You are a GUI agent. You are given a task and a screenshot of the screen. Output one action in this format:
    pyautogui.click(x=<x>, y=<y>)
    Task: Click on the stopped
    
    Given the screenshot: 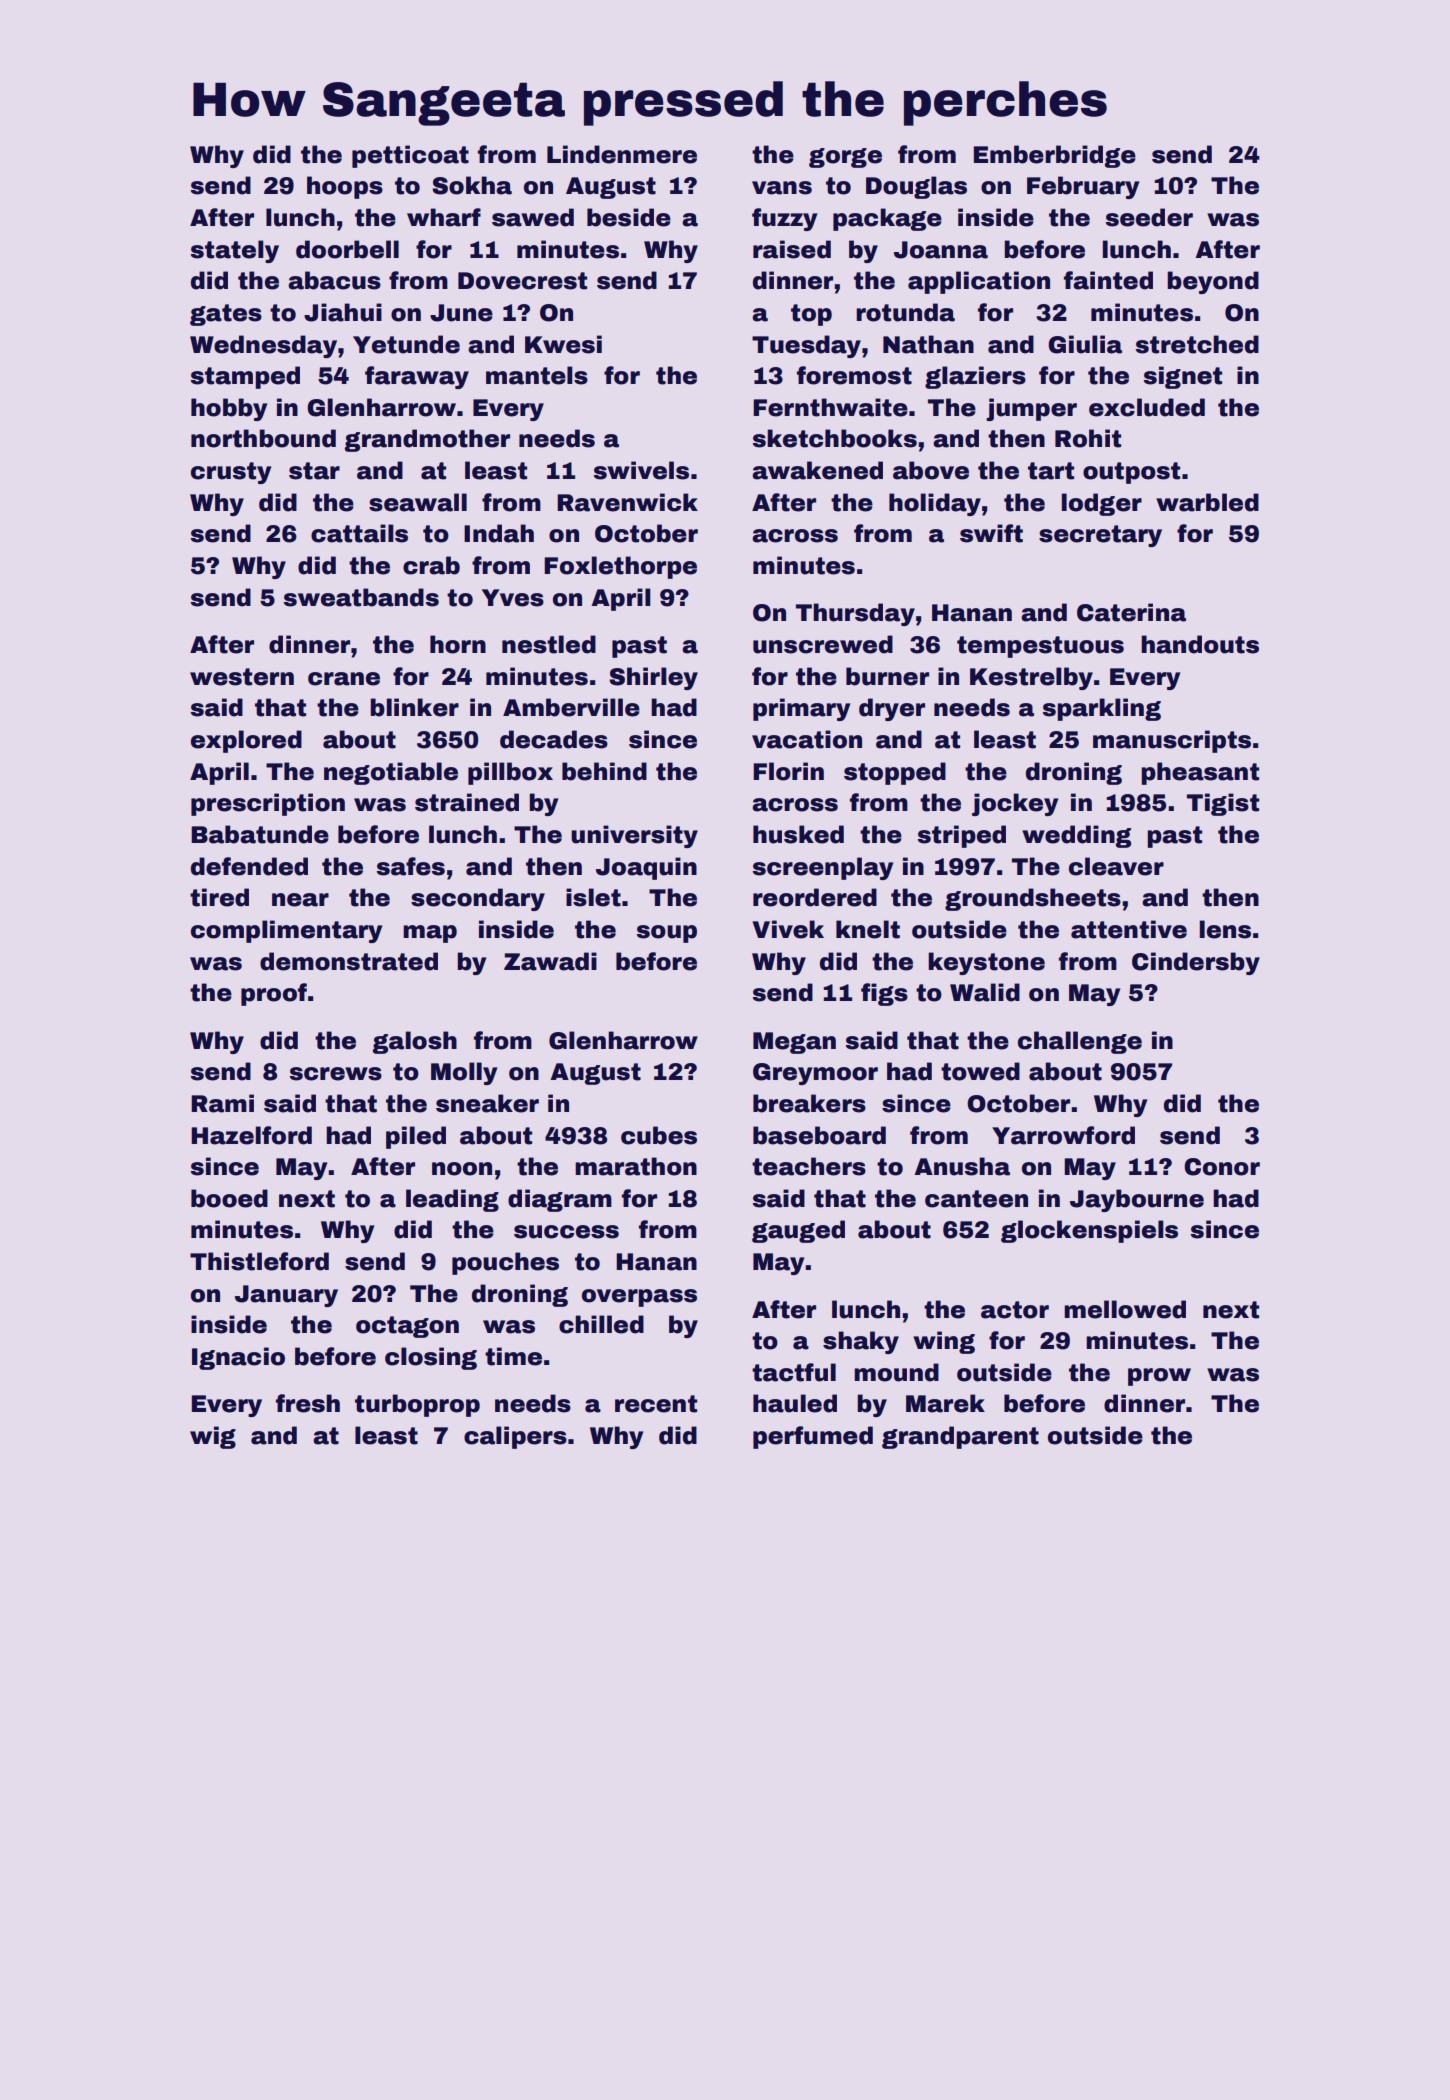 What is the action you would take?
    pyautogui.click(x=895, y=773)
